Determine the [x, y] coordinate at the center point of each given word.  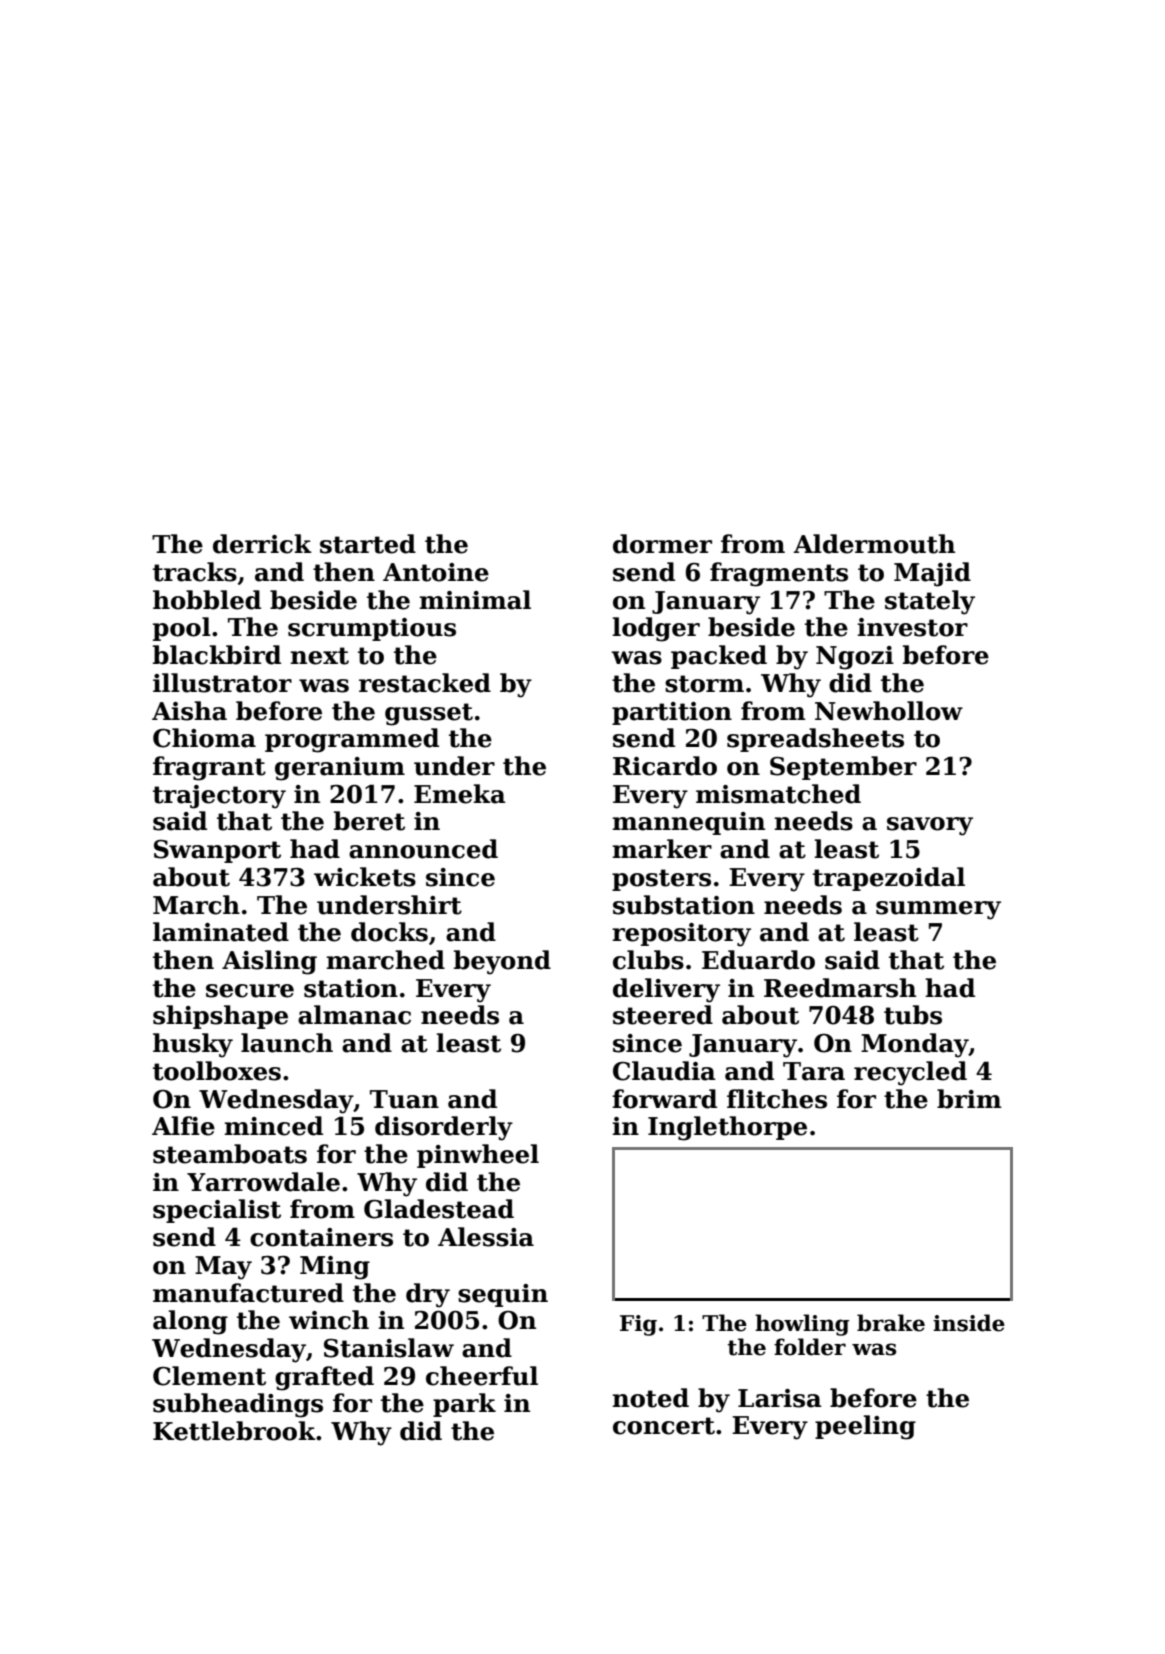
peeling [865, 1427]
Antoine [436, 572]
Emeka [460, 794]
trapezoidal [889, 879]
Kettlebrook [234, 1431]
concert [664, 1426]
